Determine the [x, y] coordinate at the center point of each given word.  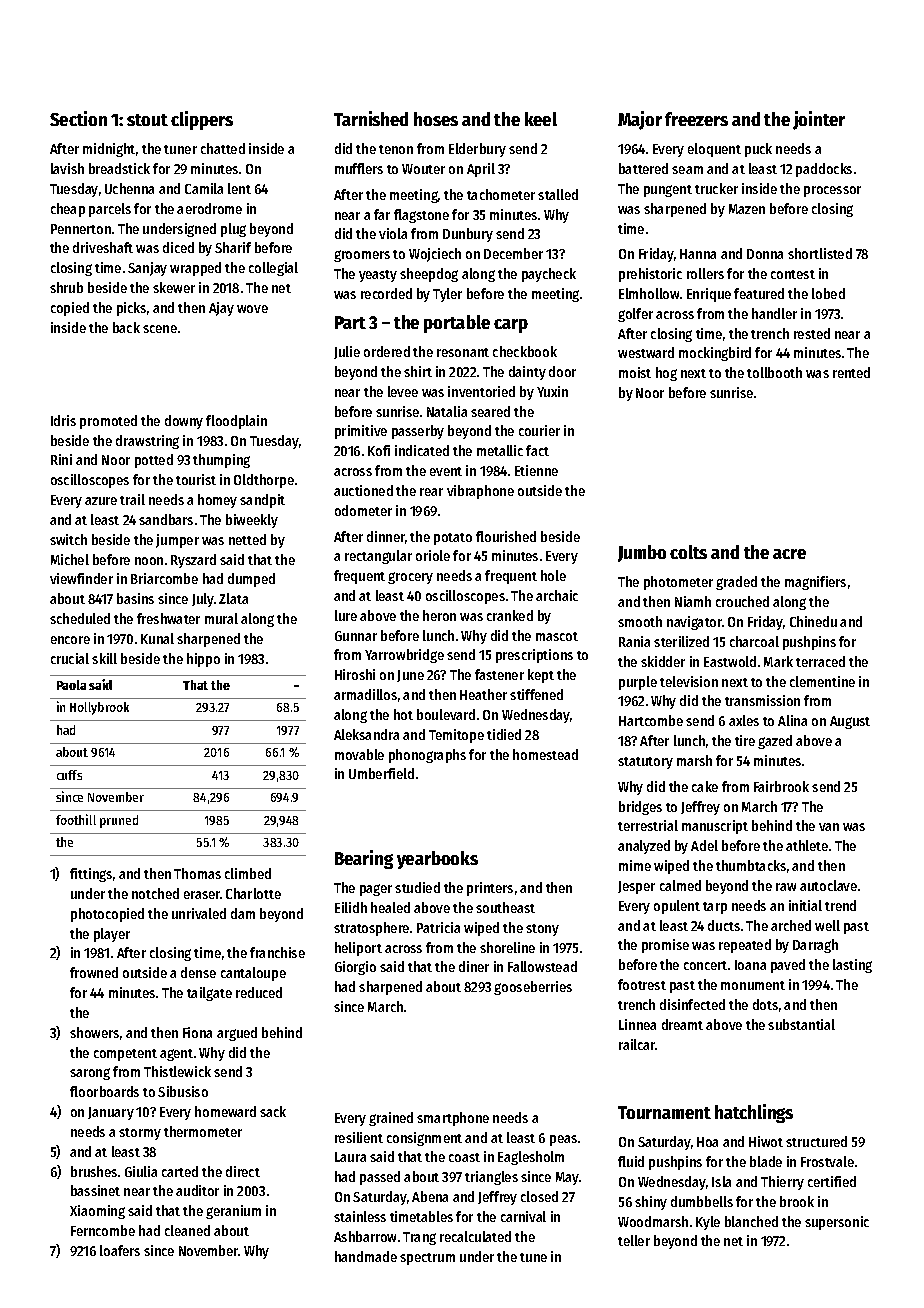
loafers [120, 1250]
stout [147, 120]
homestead [545, 754]
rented [851, 372]
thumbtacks [751, 865]
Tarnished [371, 118]
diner [474, 966]
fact [537, 450]
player [112, 935]
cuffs [69, 775]
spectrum [427, 1259]
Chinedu [813, 621]
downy [184, 422]
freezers [696, 119]
